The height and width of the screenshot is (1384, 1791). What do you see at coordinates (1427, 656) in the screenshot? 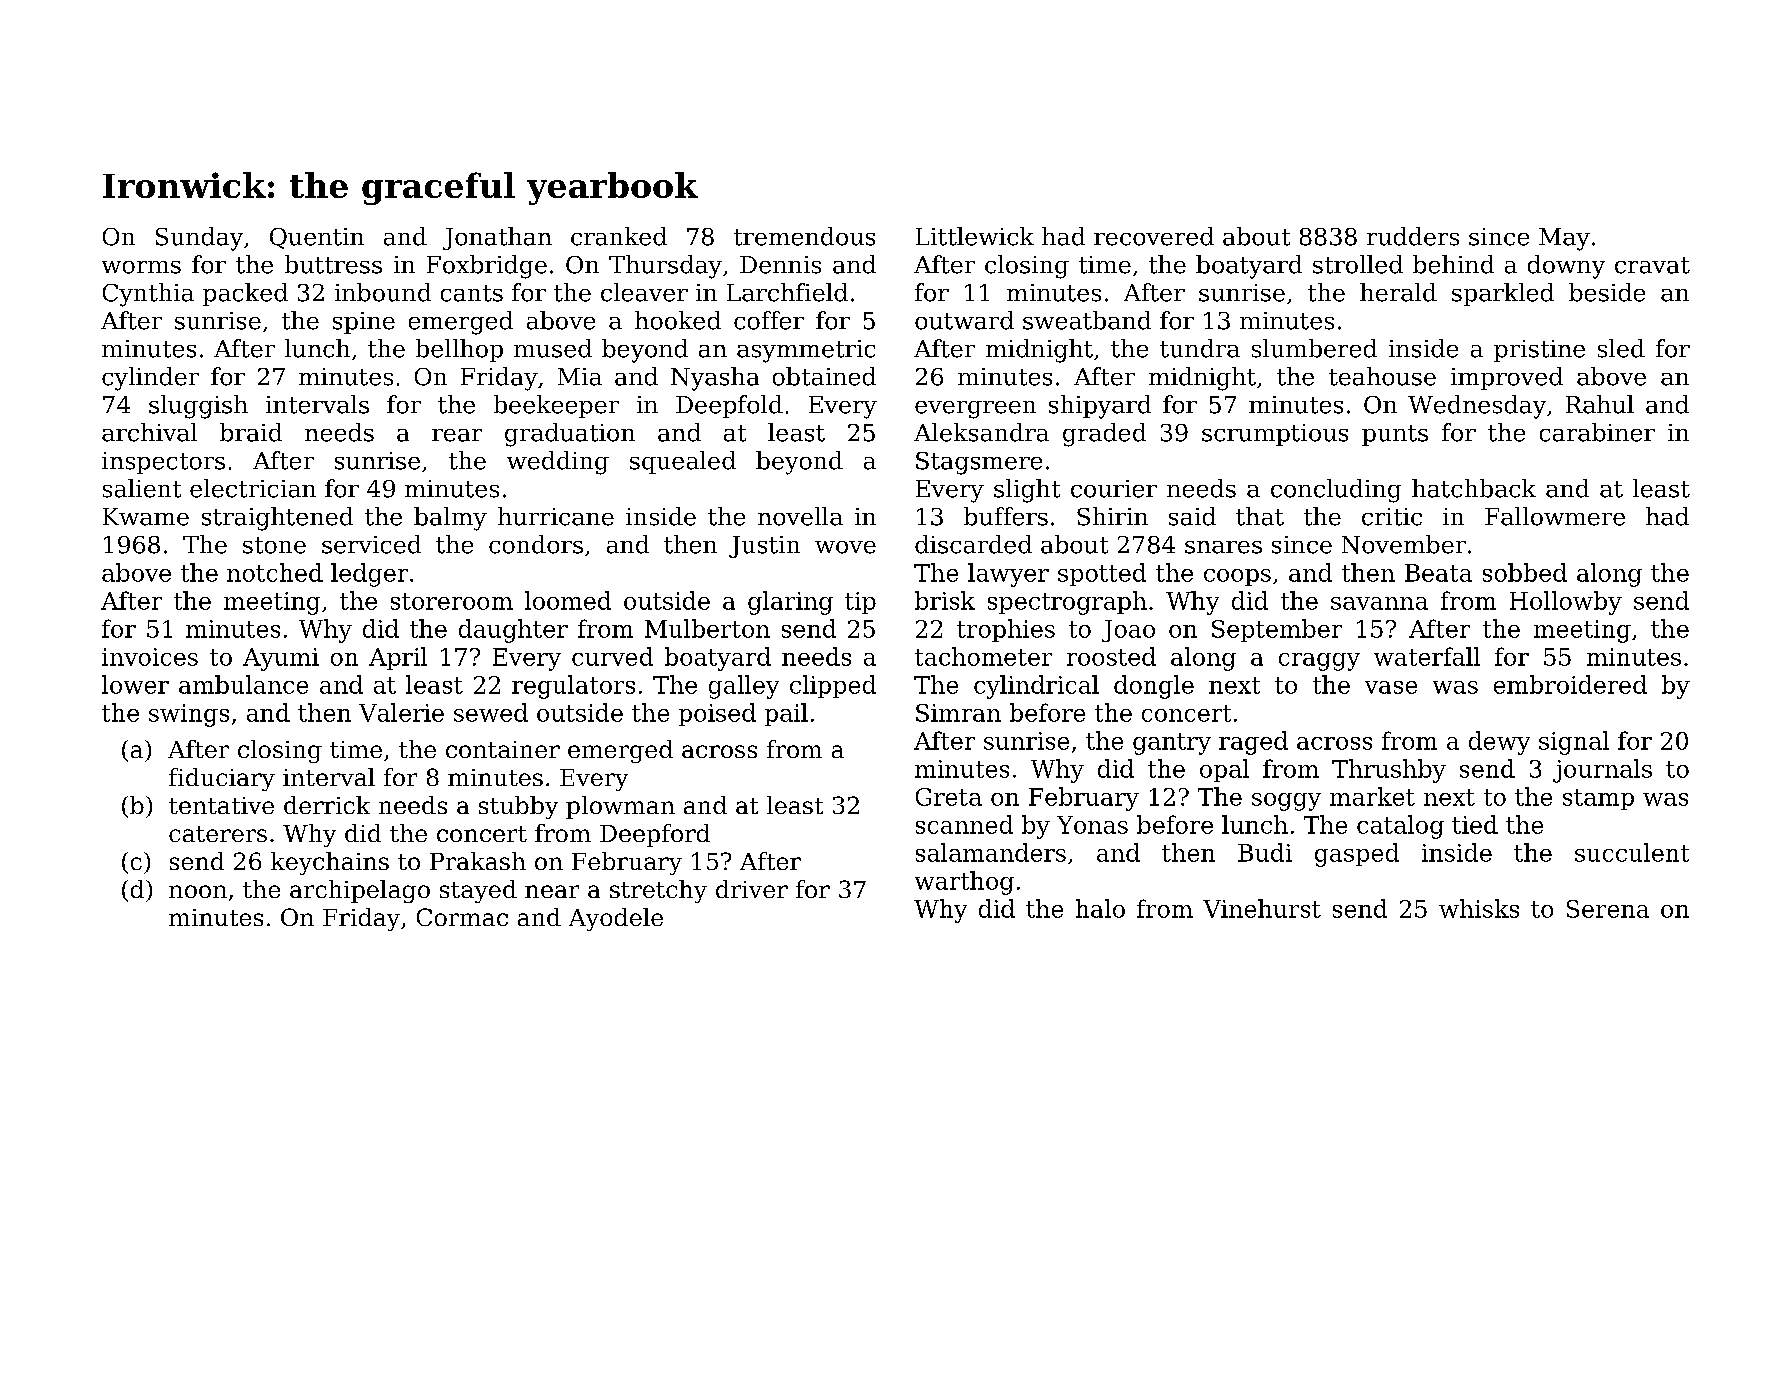
I see `waterfall` at bounding box center [1427, 656].
